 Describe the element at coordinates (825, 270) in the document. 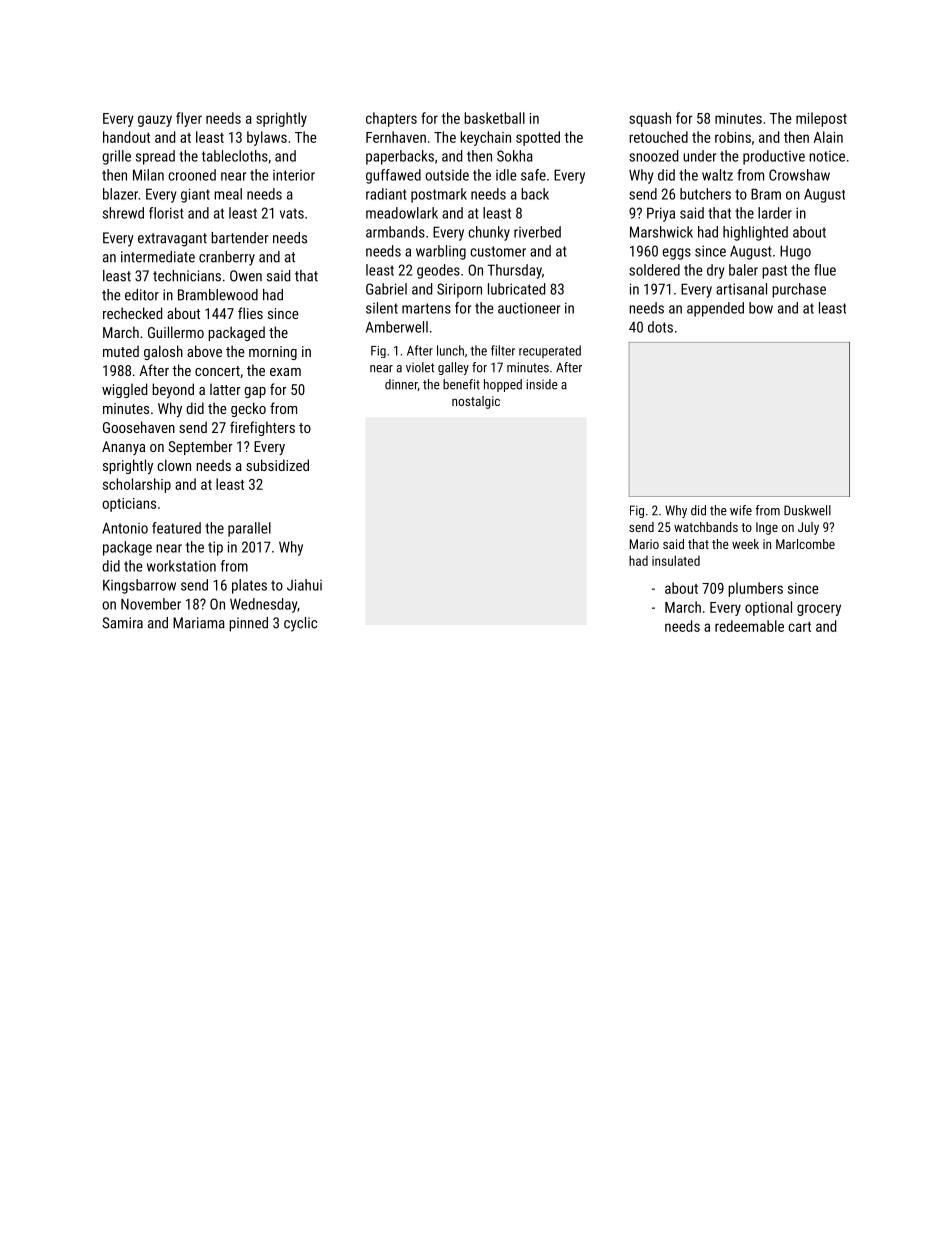

I see `flue` at that location.
